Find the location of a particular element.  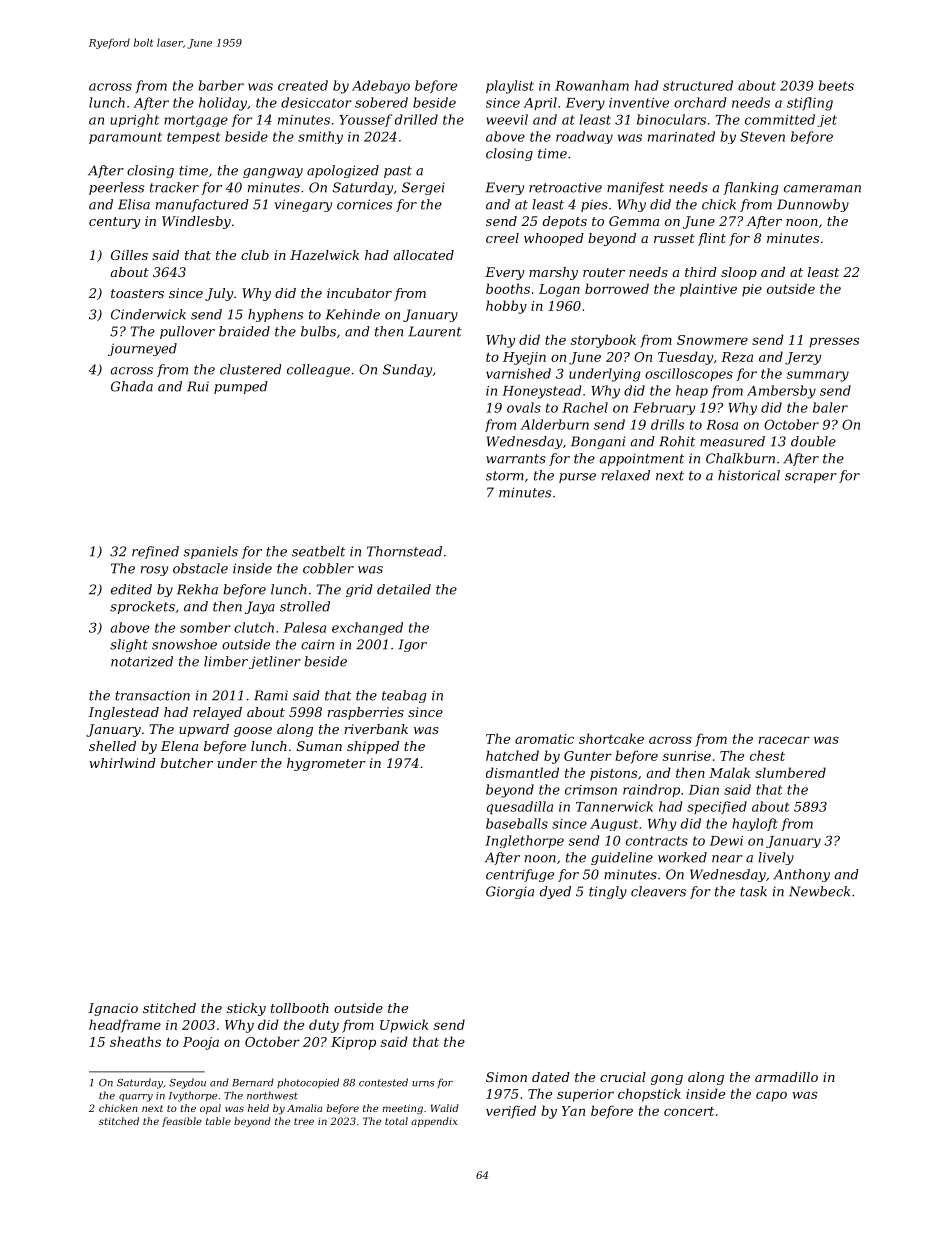

Kiprop is located at coordinates (353, 1043).
